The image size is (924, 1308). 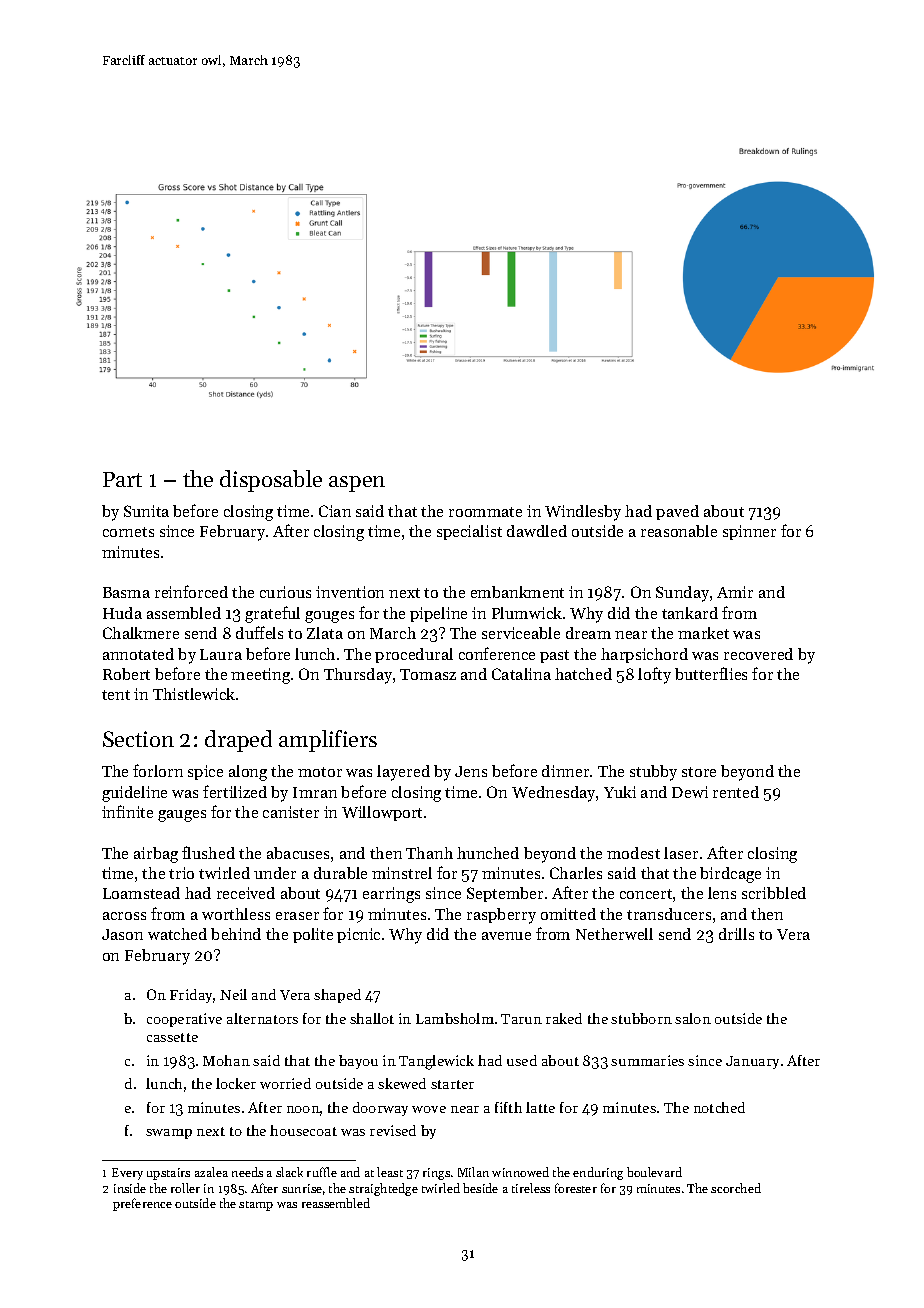 I want to click on scorched, so click(x=736, y=1188).
